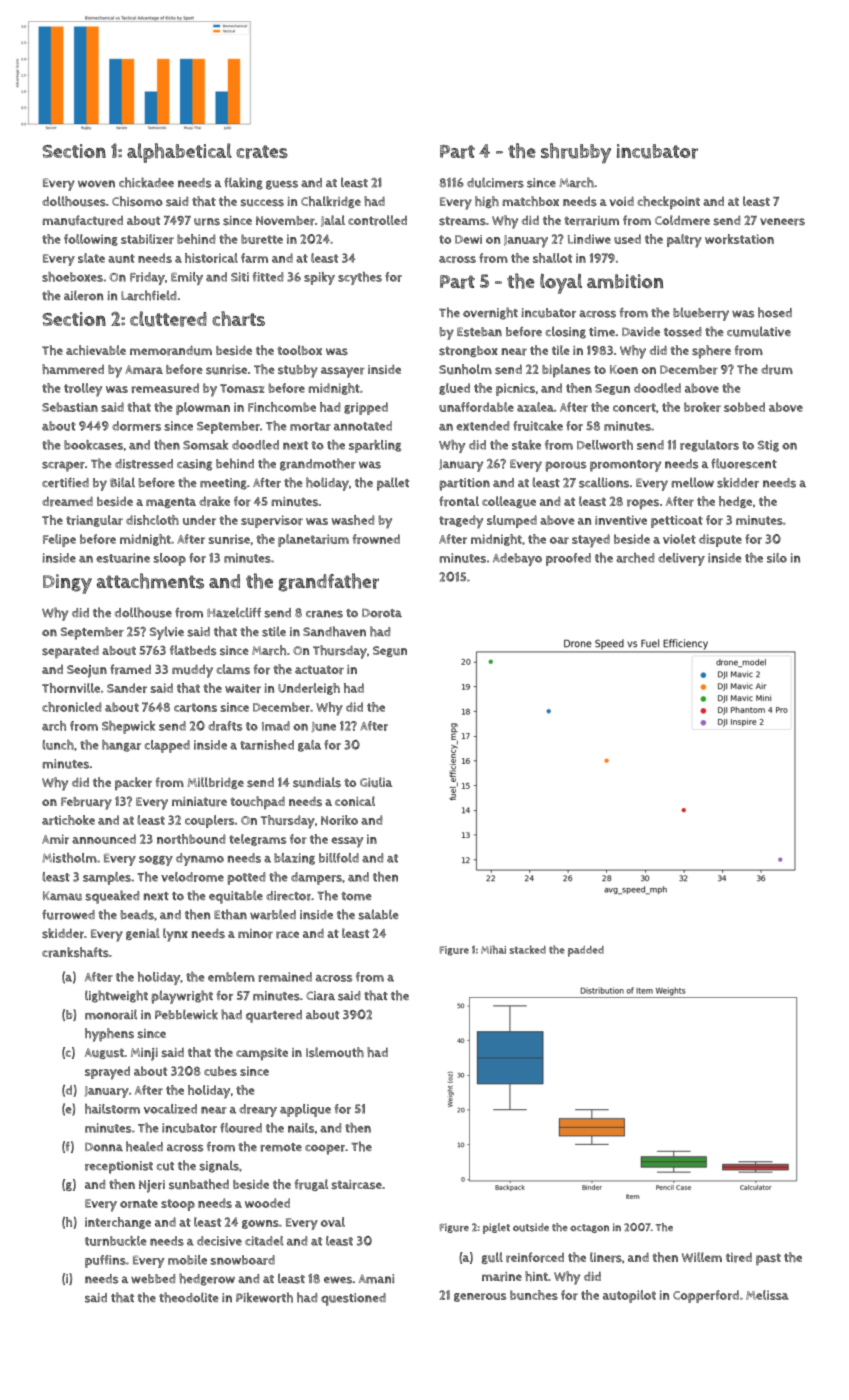  I want to click on samples, so click(107, 878).
